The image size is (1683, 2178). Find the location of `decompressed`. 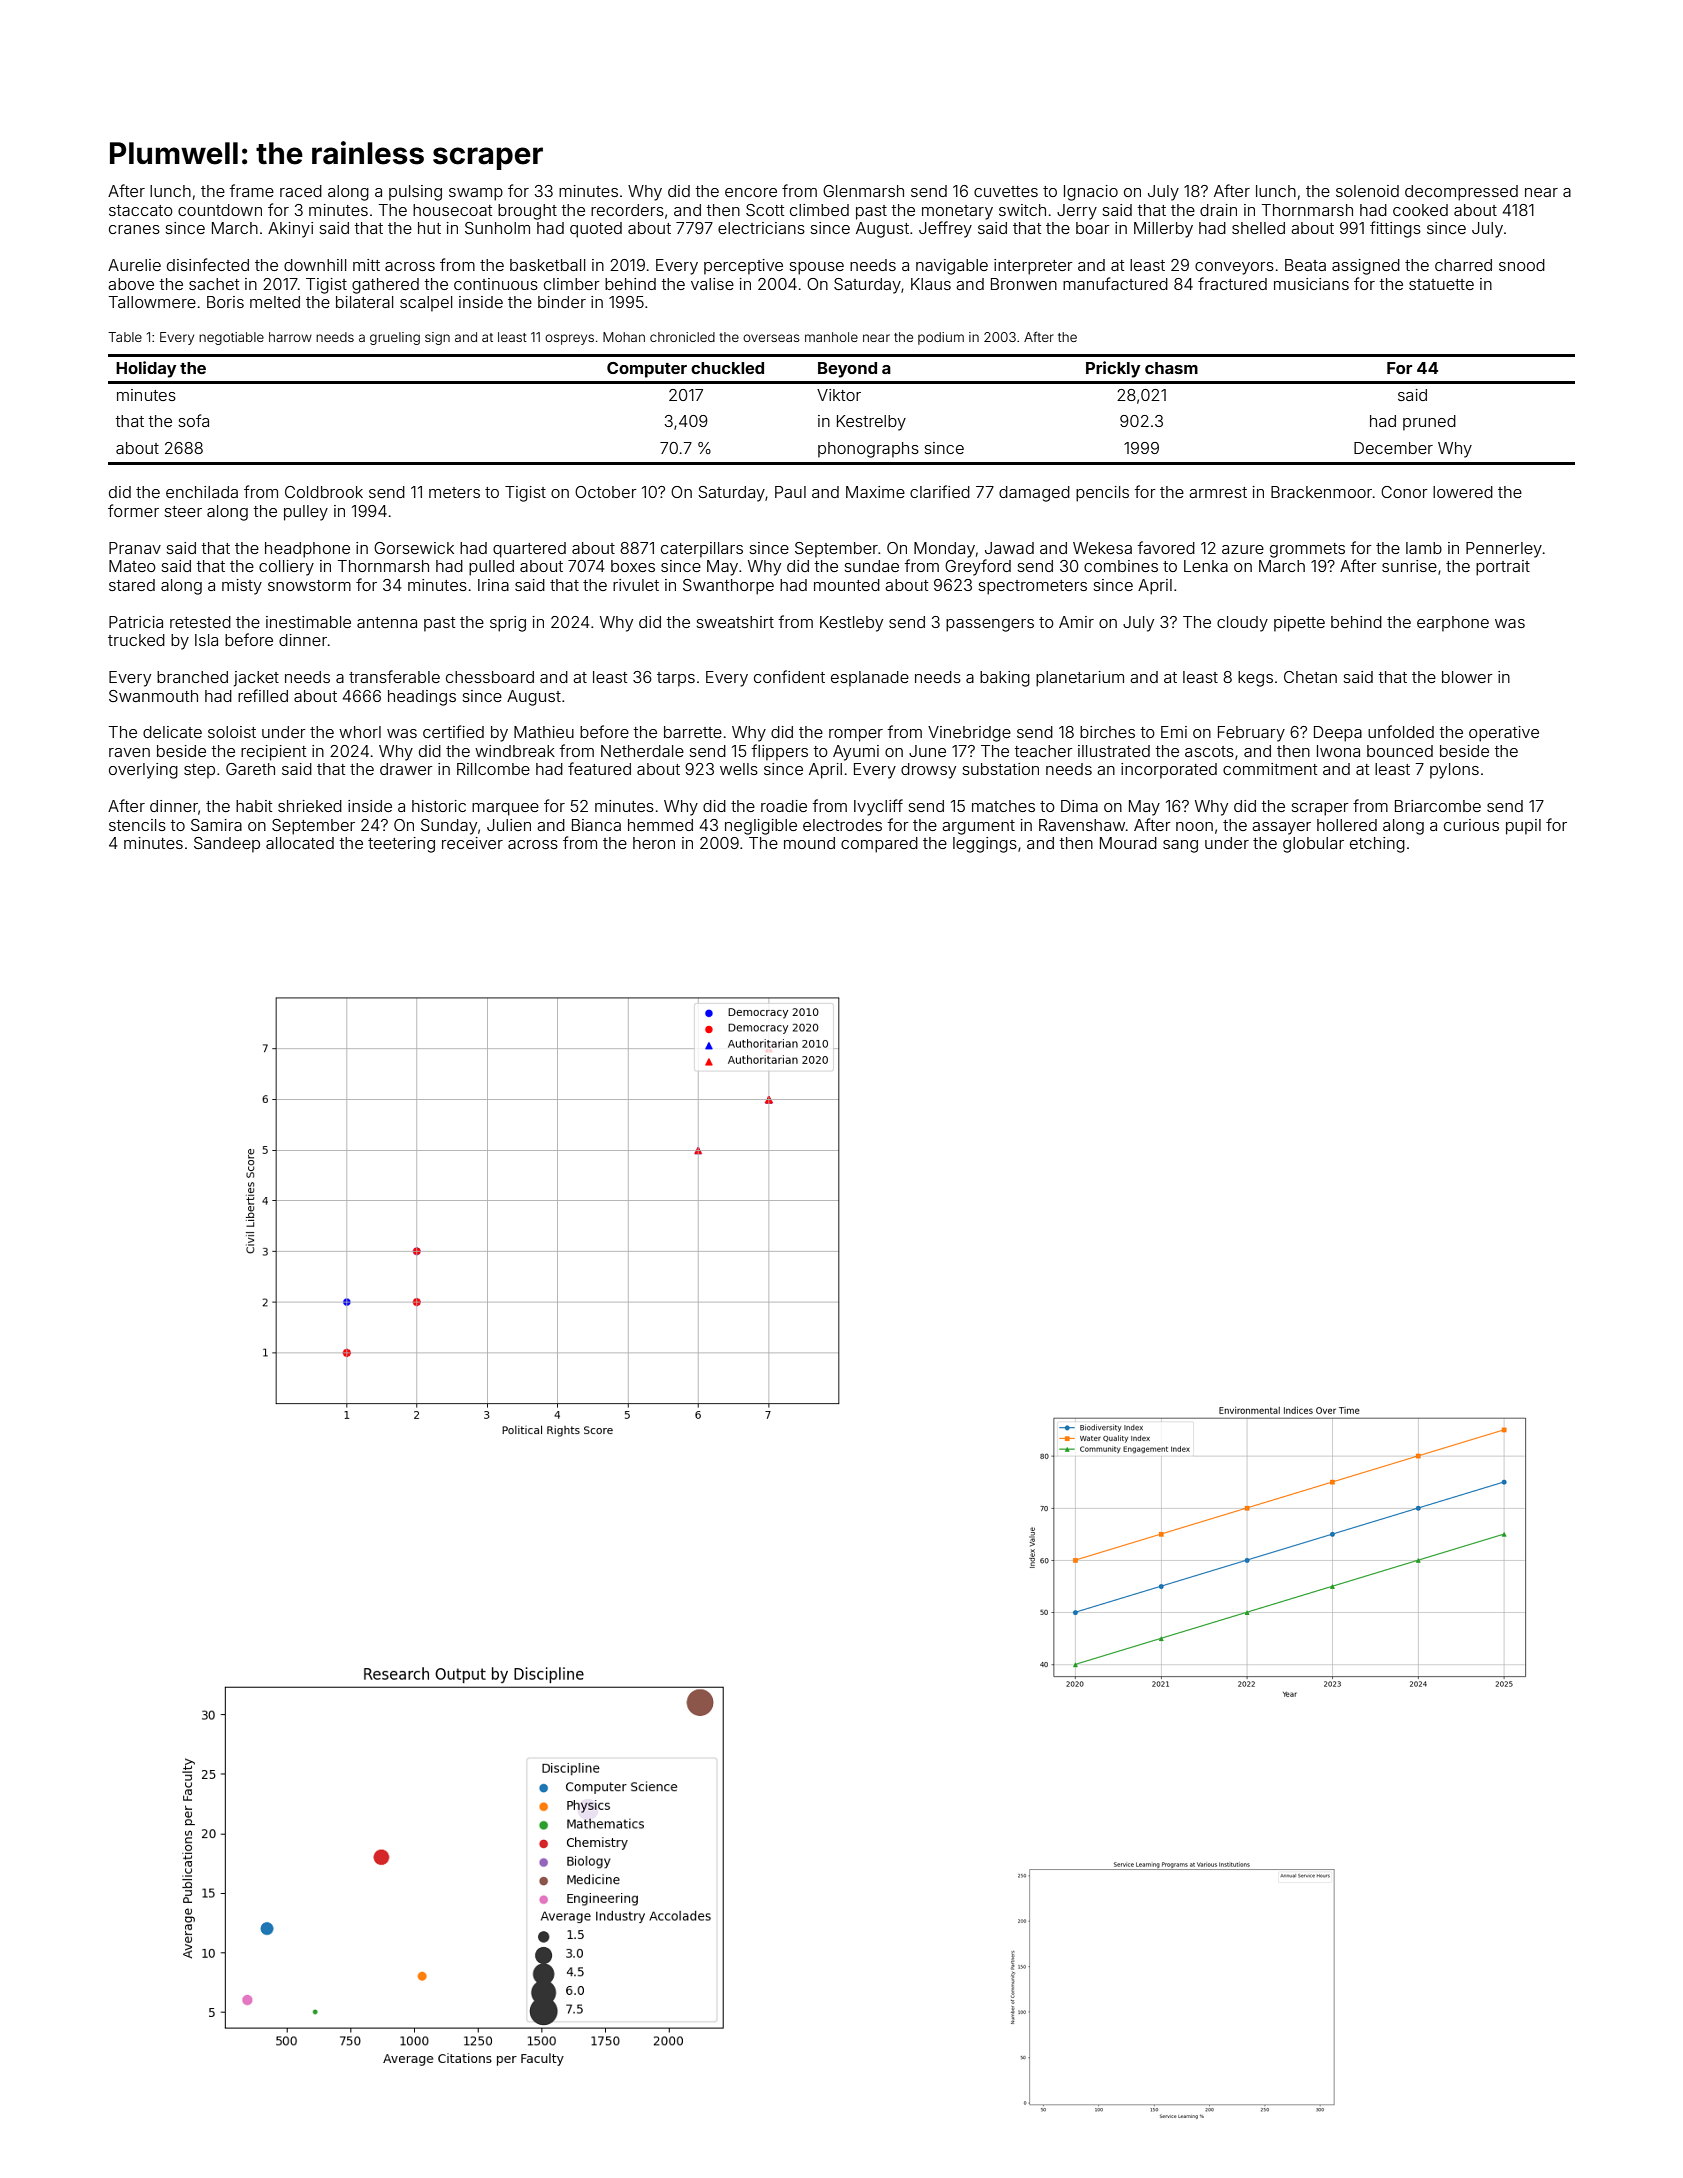

decompressed is located at coordinates (1461, 193).
